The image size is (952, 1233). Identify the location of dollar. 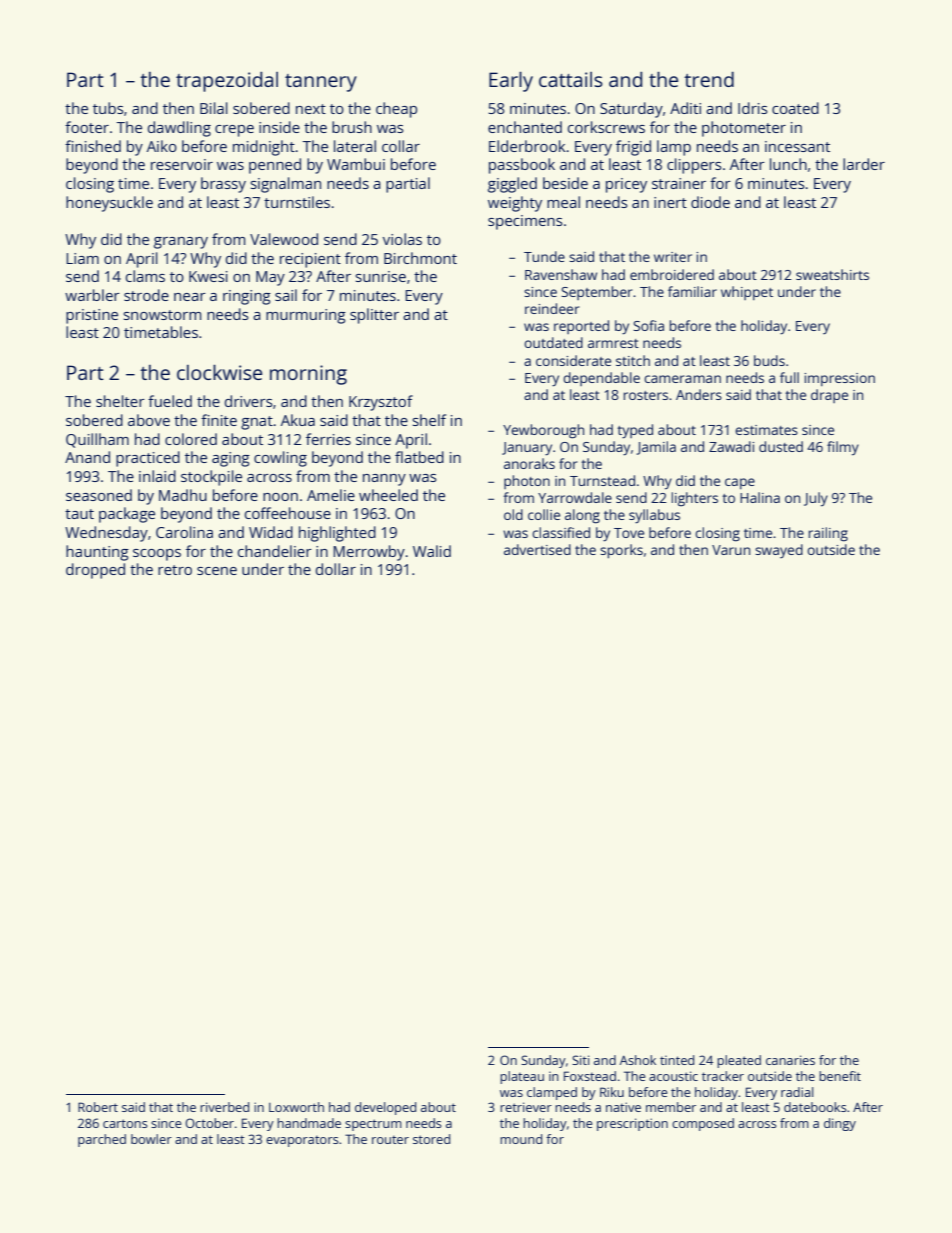
(336, 569).
